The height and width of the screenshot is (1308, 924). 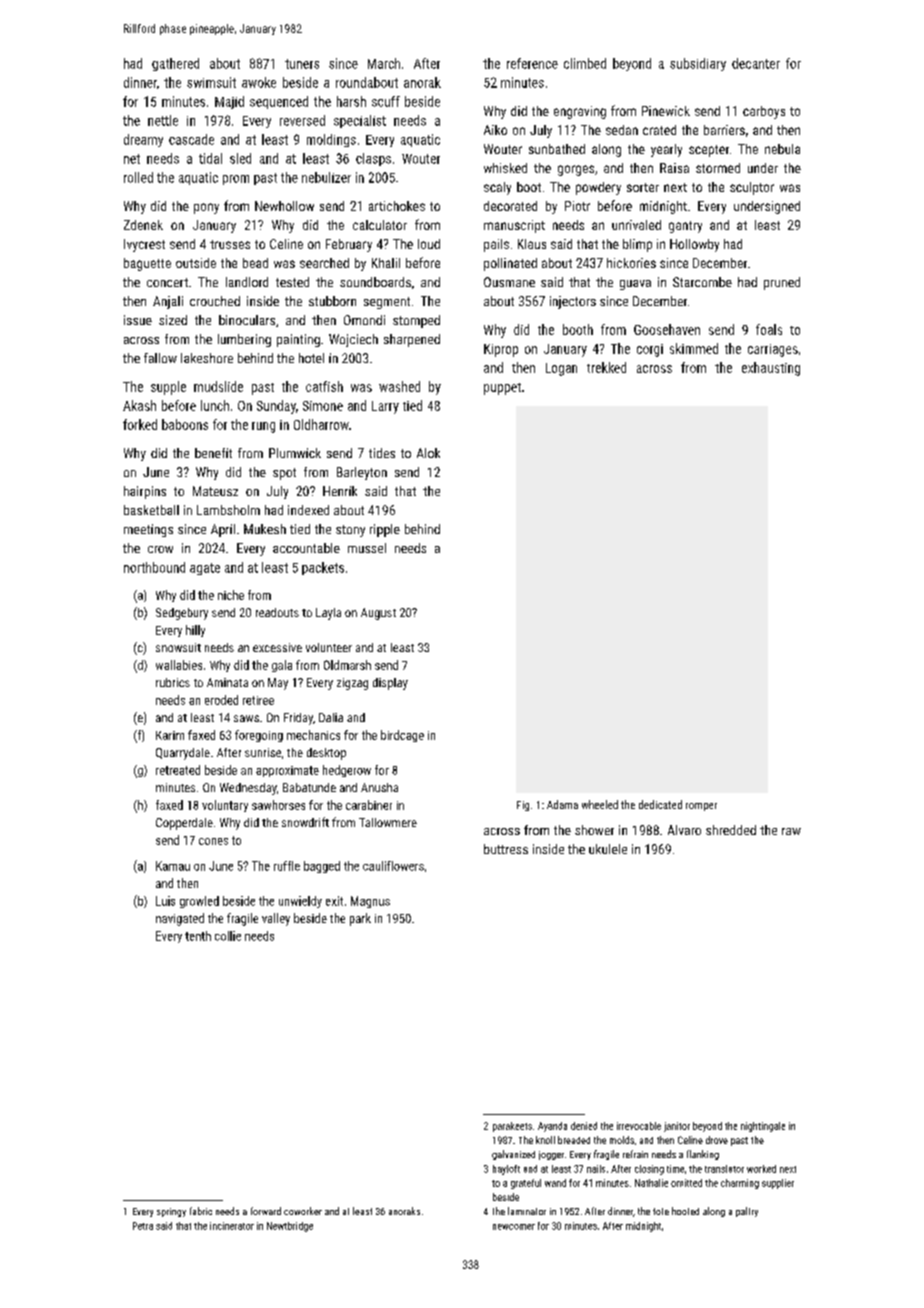 What do you see at coordinates (782, 283) in the screenshot?
I see `pruned` at bounding box center [782, 283].
